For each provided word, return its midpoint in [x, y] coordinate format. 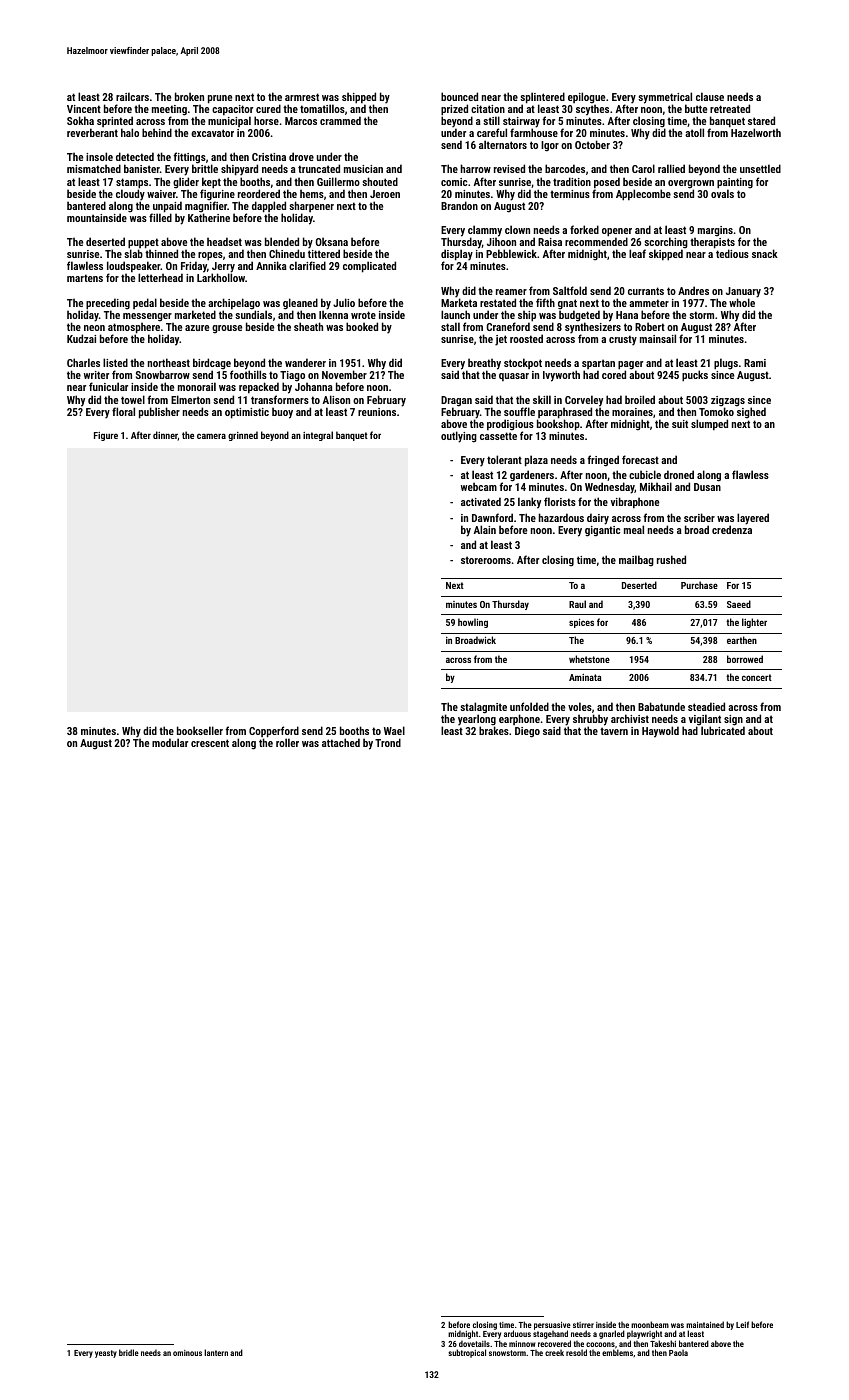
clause [710, 96]
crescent [210, 743]
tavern [614, 731]
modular [170, 742]
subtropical [467, 1353]
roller [287, 742]
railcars [132, 96]
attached [341, 742]
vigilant [705, 720]
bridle [129, 1352]
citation [488, 109]
